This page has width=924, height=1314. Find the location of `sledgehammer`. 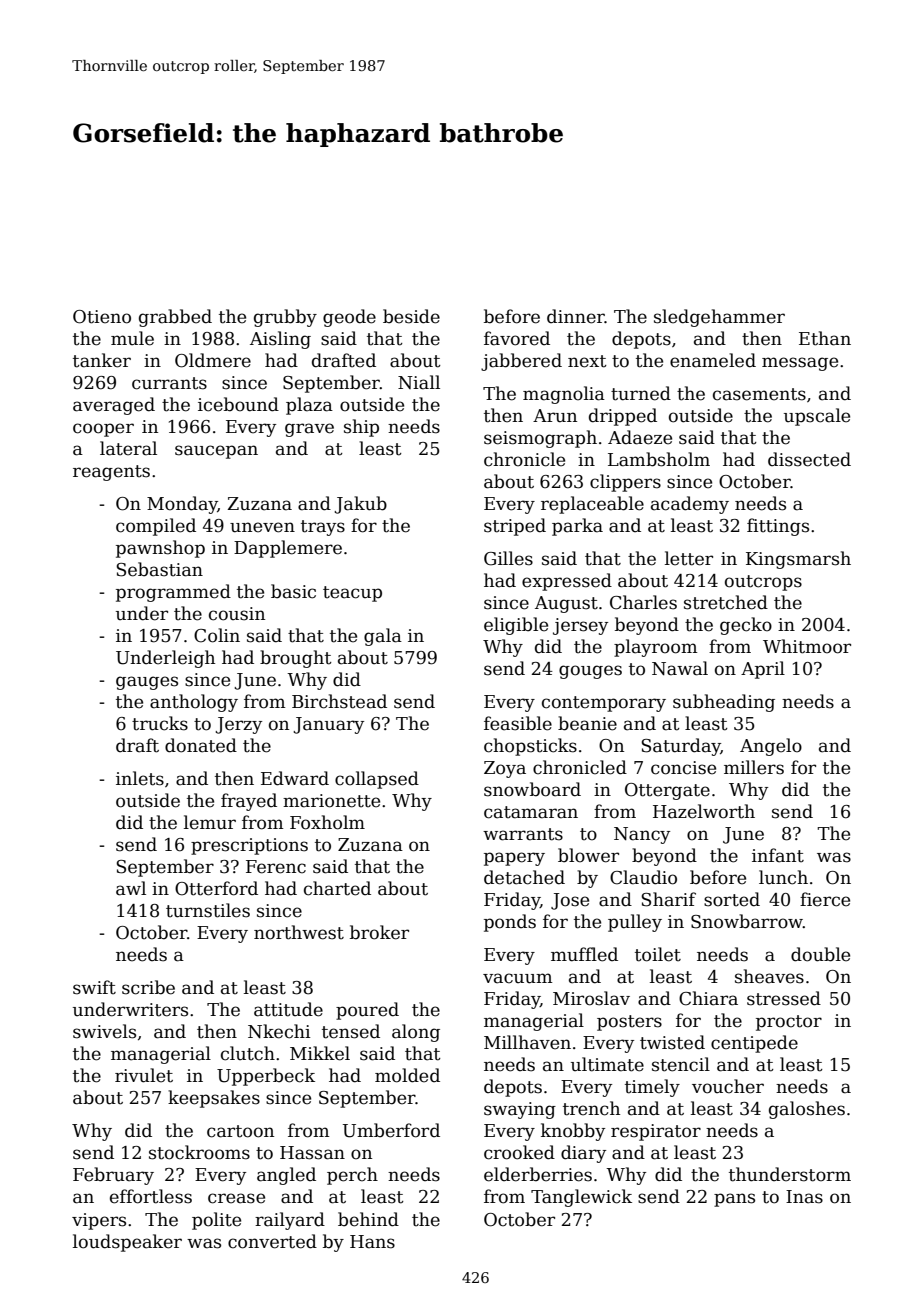

sledgehammer is located at coordinates (719, 318).
